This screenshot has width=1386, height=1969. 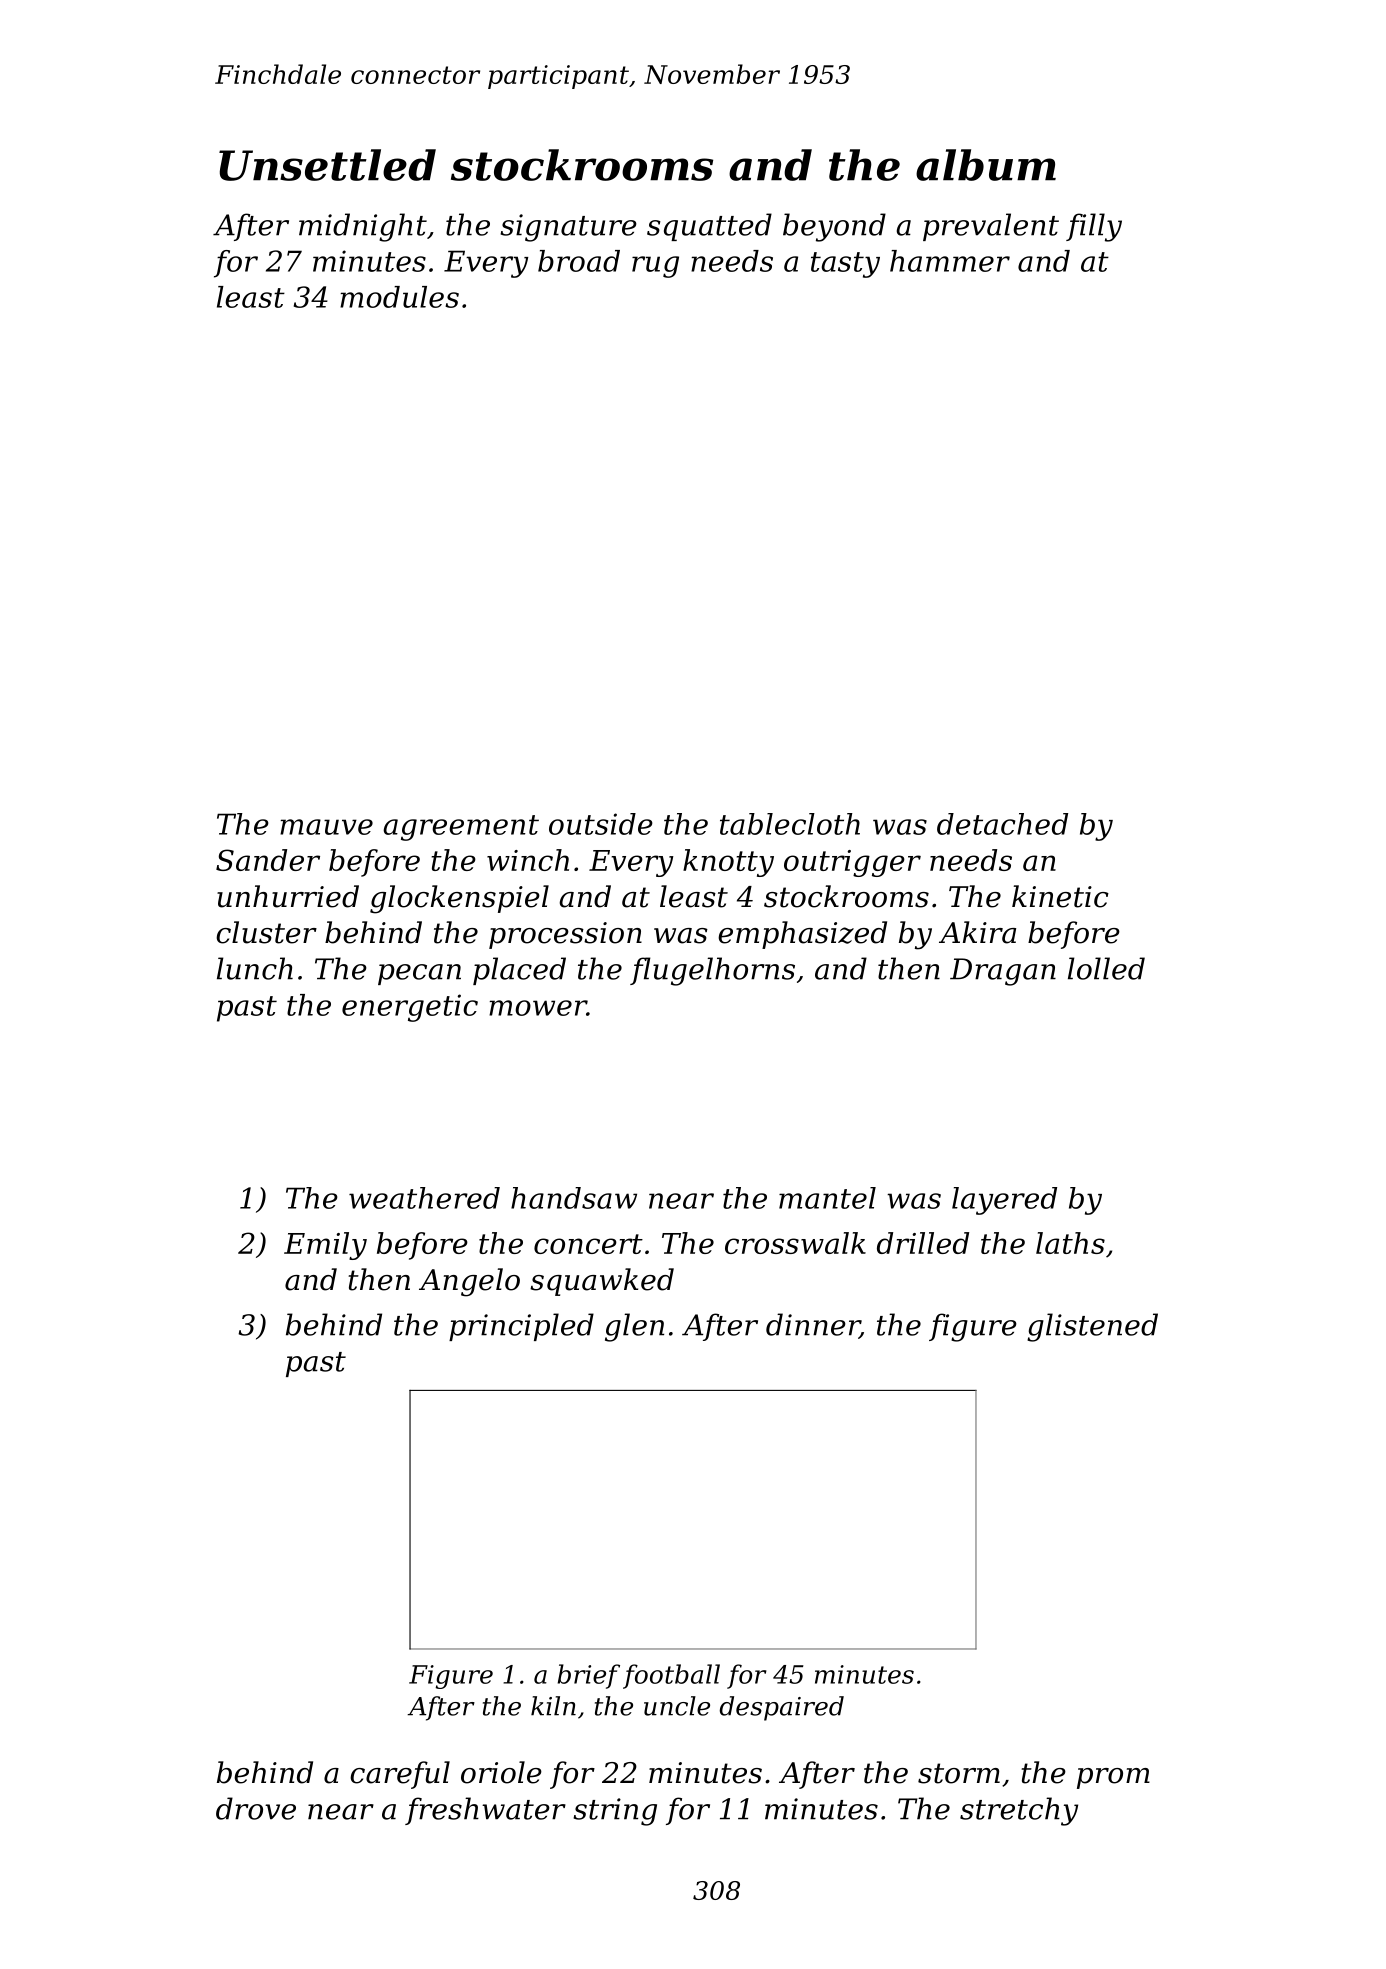 I want to click on signature, so click(x=568, y=228).
